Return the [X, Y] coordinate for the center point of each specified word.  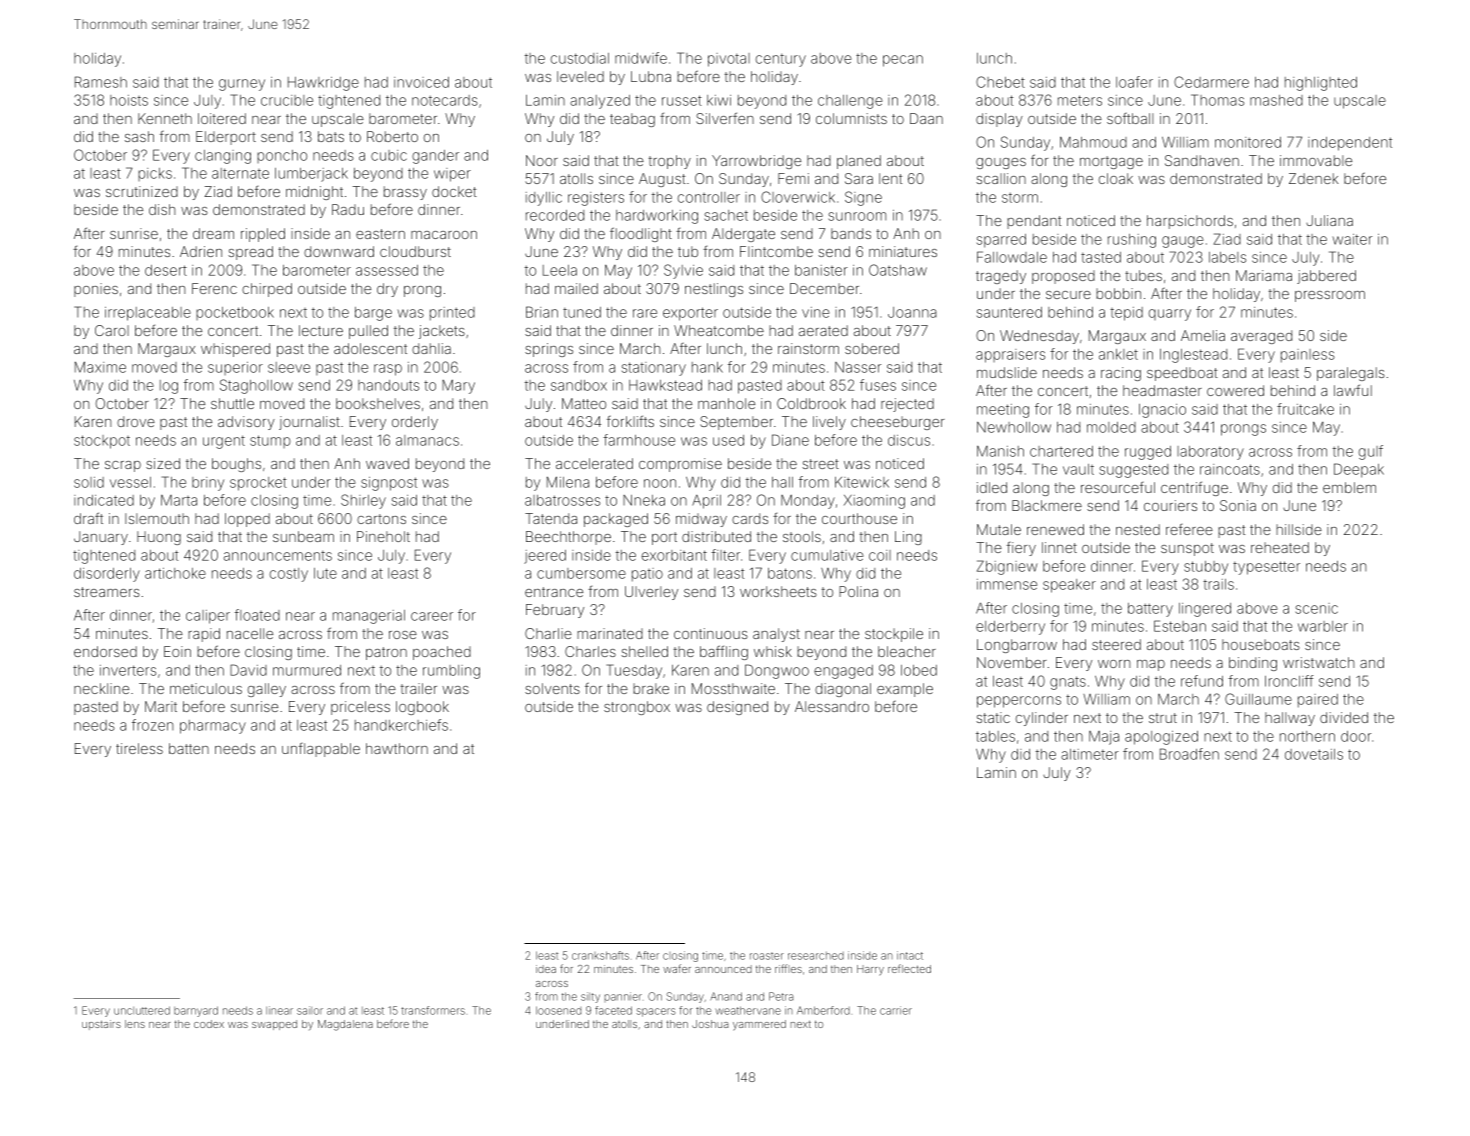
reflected [909, 968]
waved [387, 463]
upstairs [101, 1025]
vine [816, 312]
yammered [759, 1025]
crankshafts [600, 955]
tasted [1101, 257]
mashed [1276, 100]
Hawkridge [323, 84]
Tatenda [551, 518]
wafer [677, 968]
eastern [380, 234]
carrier [896, 1010]
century [781, 60]
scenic [1316, 608]
